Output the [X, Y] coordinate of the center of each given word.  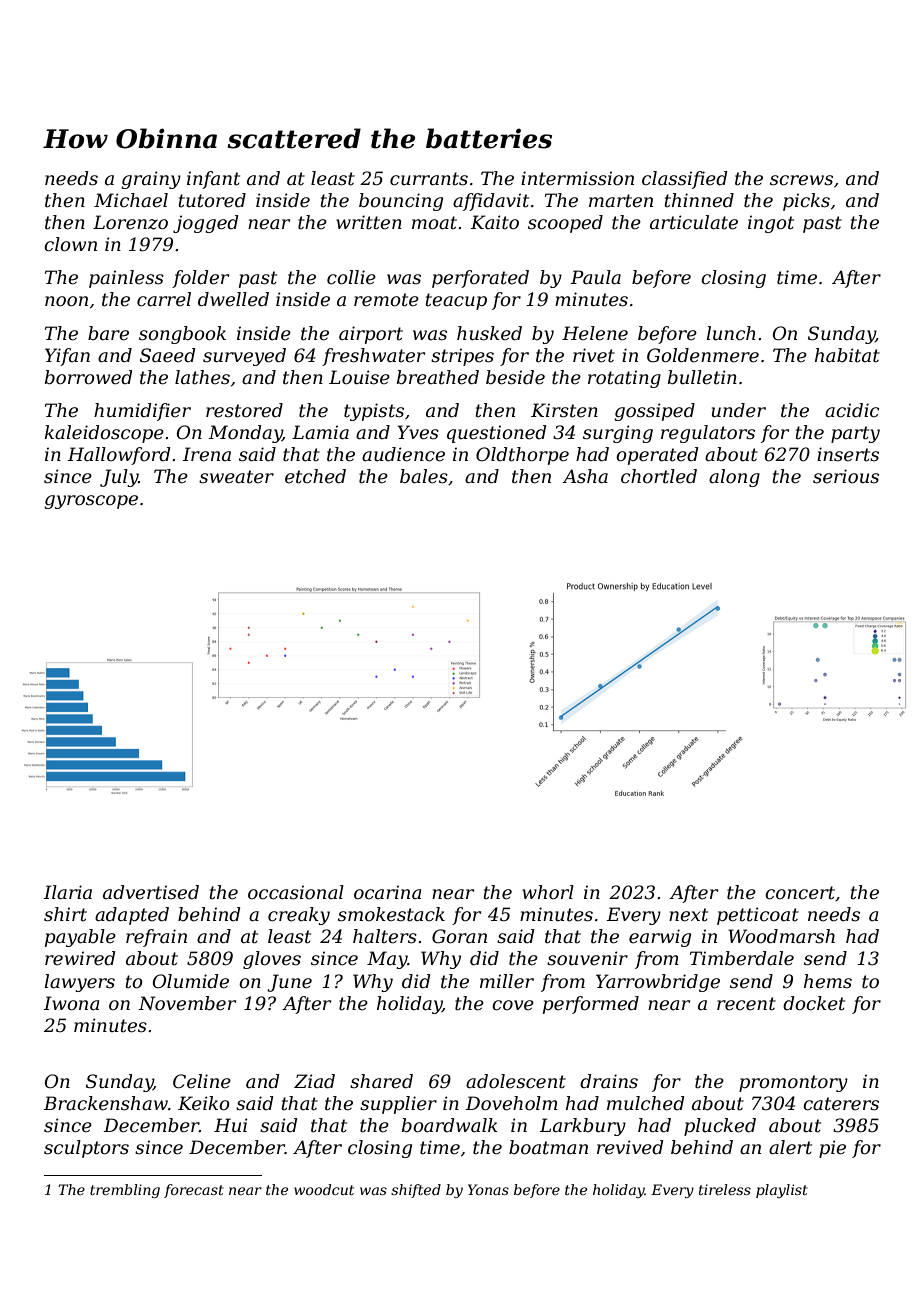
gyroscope [91, 502]
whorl [548, 892]
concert [800, 893]
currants [429, 179]
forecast [194, 1191]
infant [213, 180]
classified [684, 180]
